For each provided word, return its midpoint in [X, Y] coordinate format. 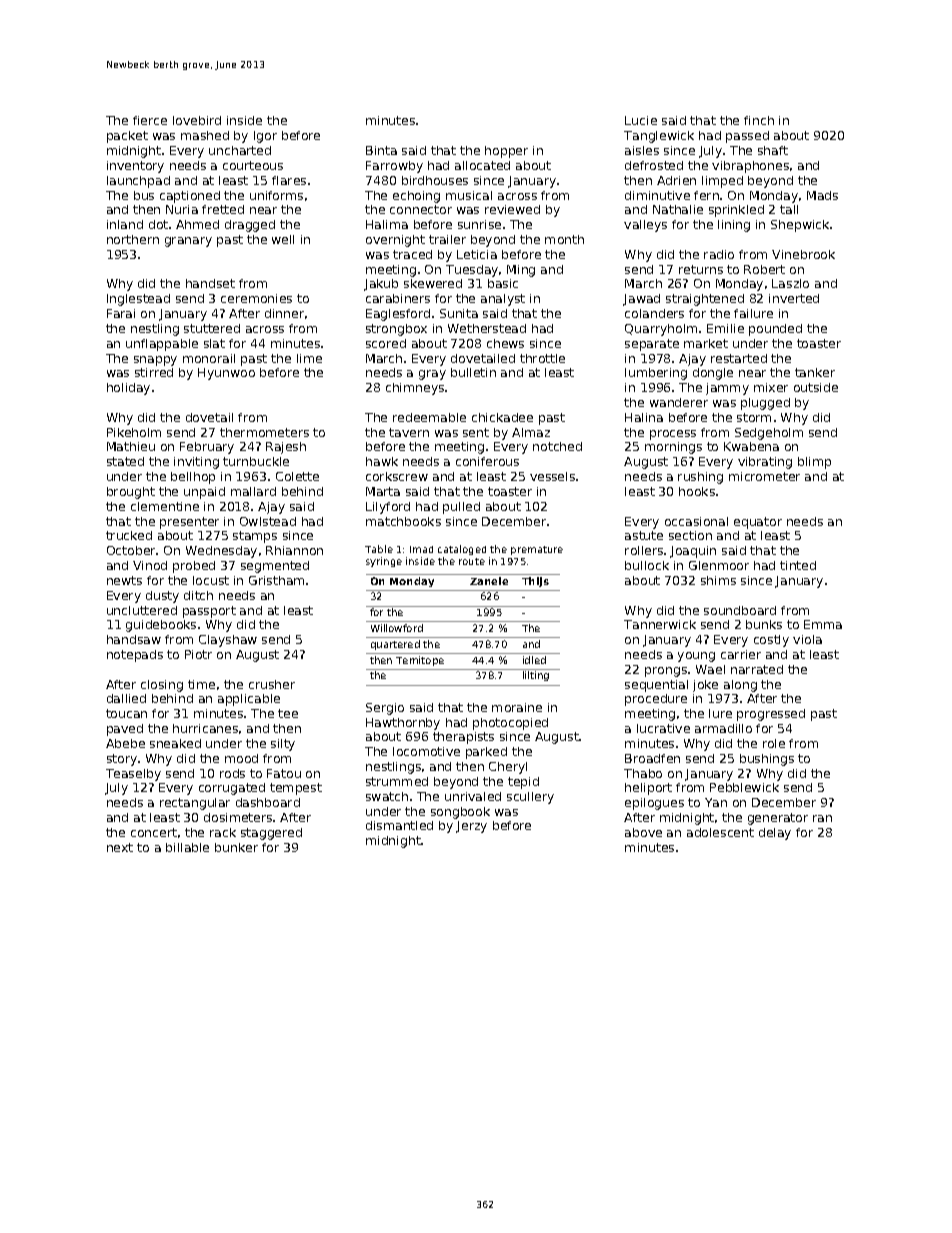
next [120, 847]
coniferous [487, 461]
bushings [767, 760]
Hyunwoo [226, 374]
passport [209, 612]
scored [386, 343]
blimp [814, 463]
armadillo [723, 728]
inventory [135, 167]
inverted [794, 298]
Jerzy [471, 827]
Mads [822, 195]
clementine [165, 506]
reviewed [512, 209]
